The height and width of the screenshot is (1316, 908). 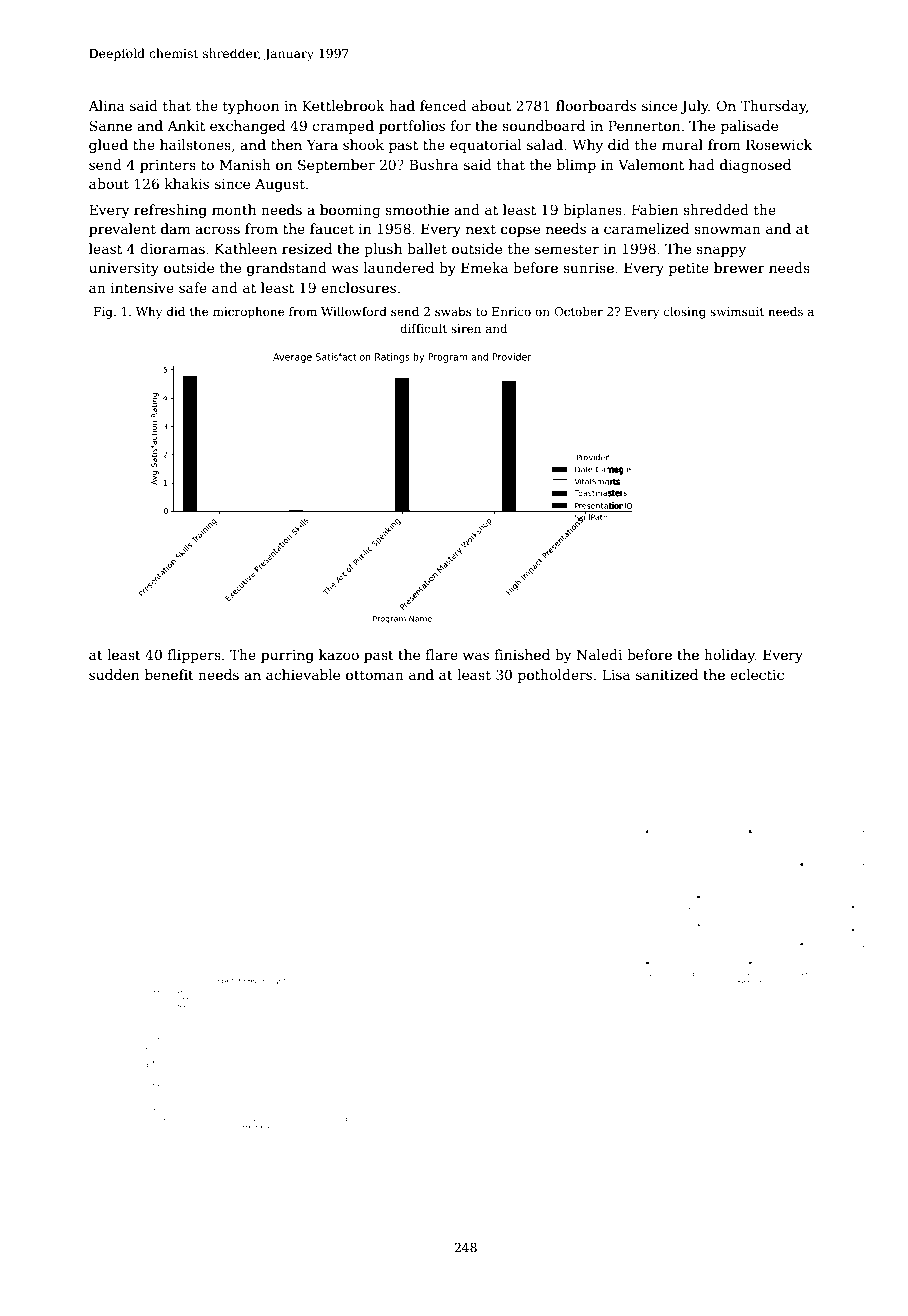 What do you see at coordinates (729, 656) in the screenshot?
I see `holiday` at bounding box center [729, 656].
